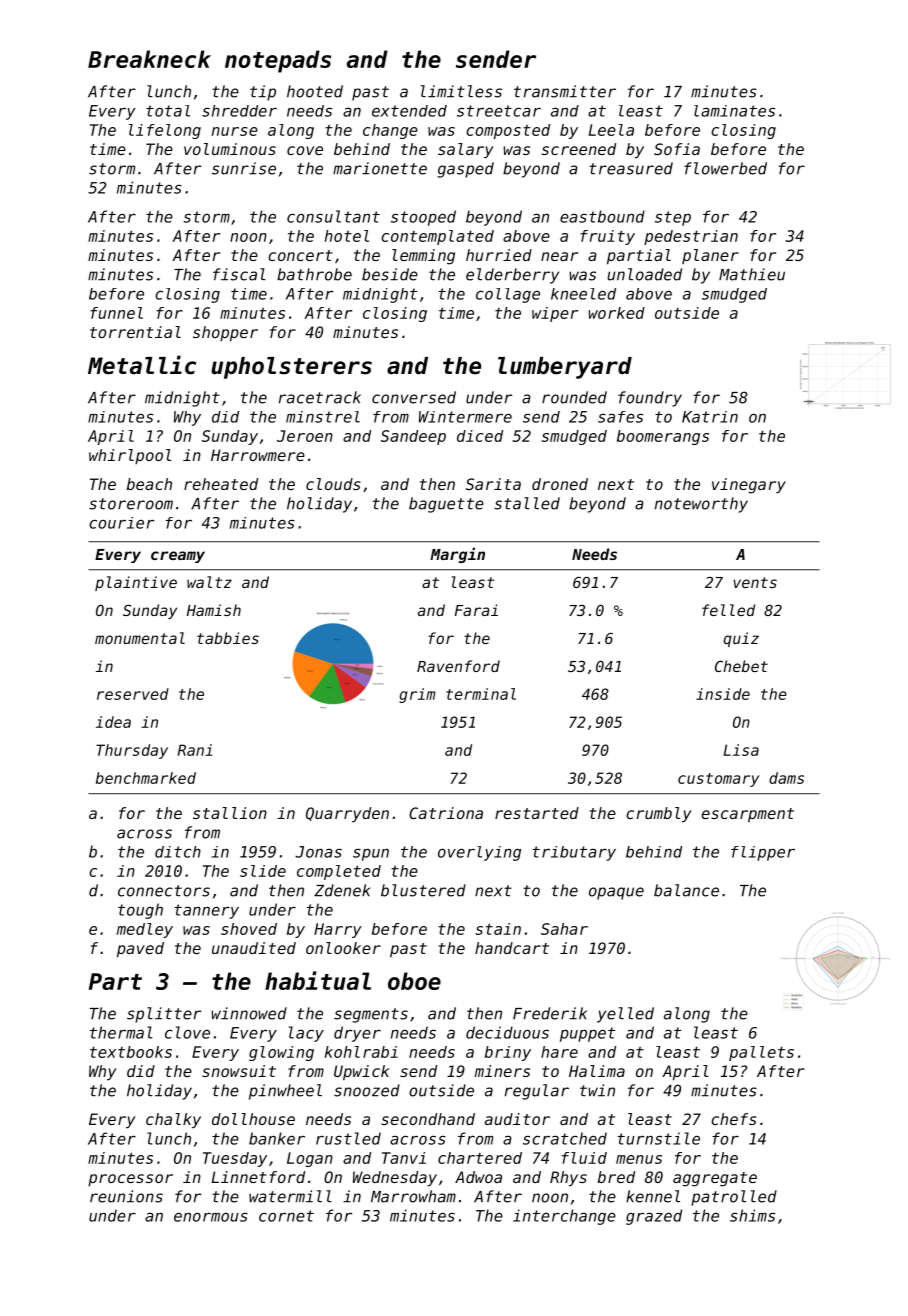 The height and width of the screenshot is (1316, 908). What do you see at coordinates (734, 111) in the screenshot?
I see `laminates` at bounding box center [734, 111].
